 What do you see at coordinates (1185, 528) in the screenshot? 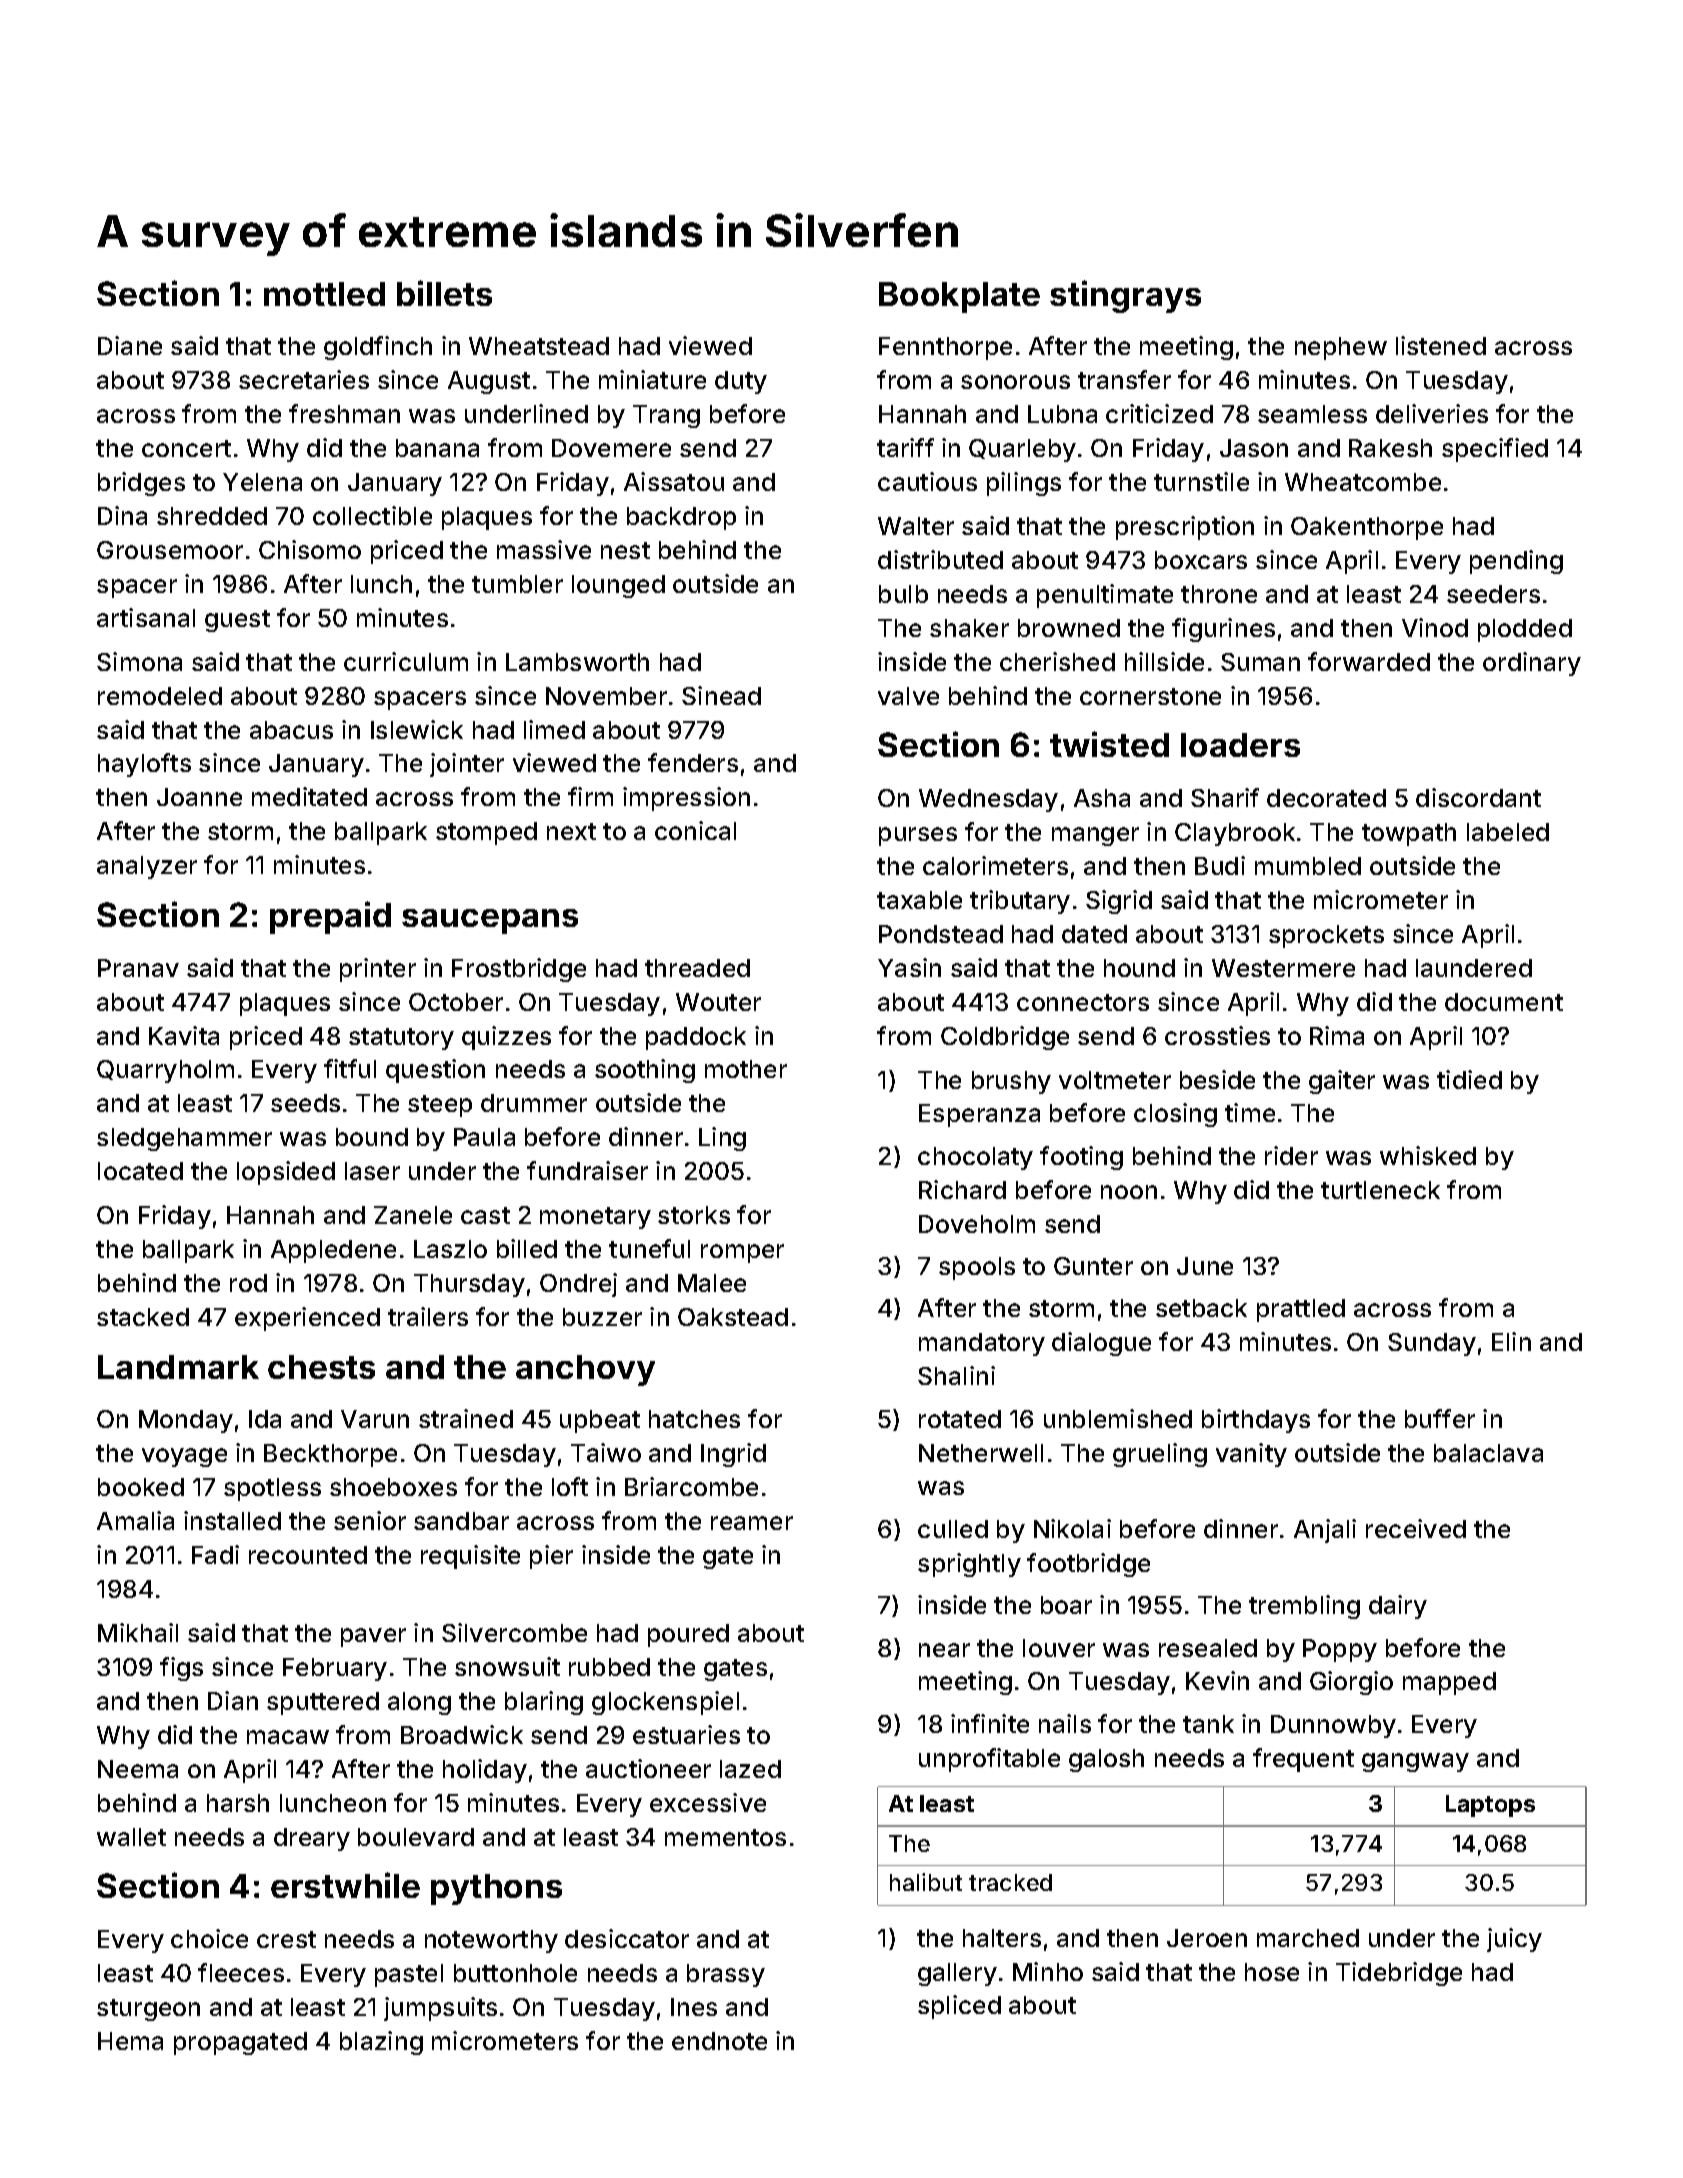
I see `prescription` at bounding box center [1185, 528].
